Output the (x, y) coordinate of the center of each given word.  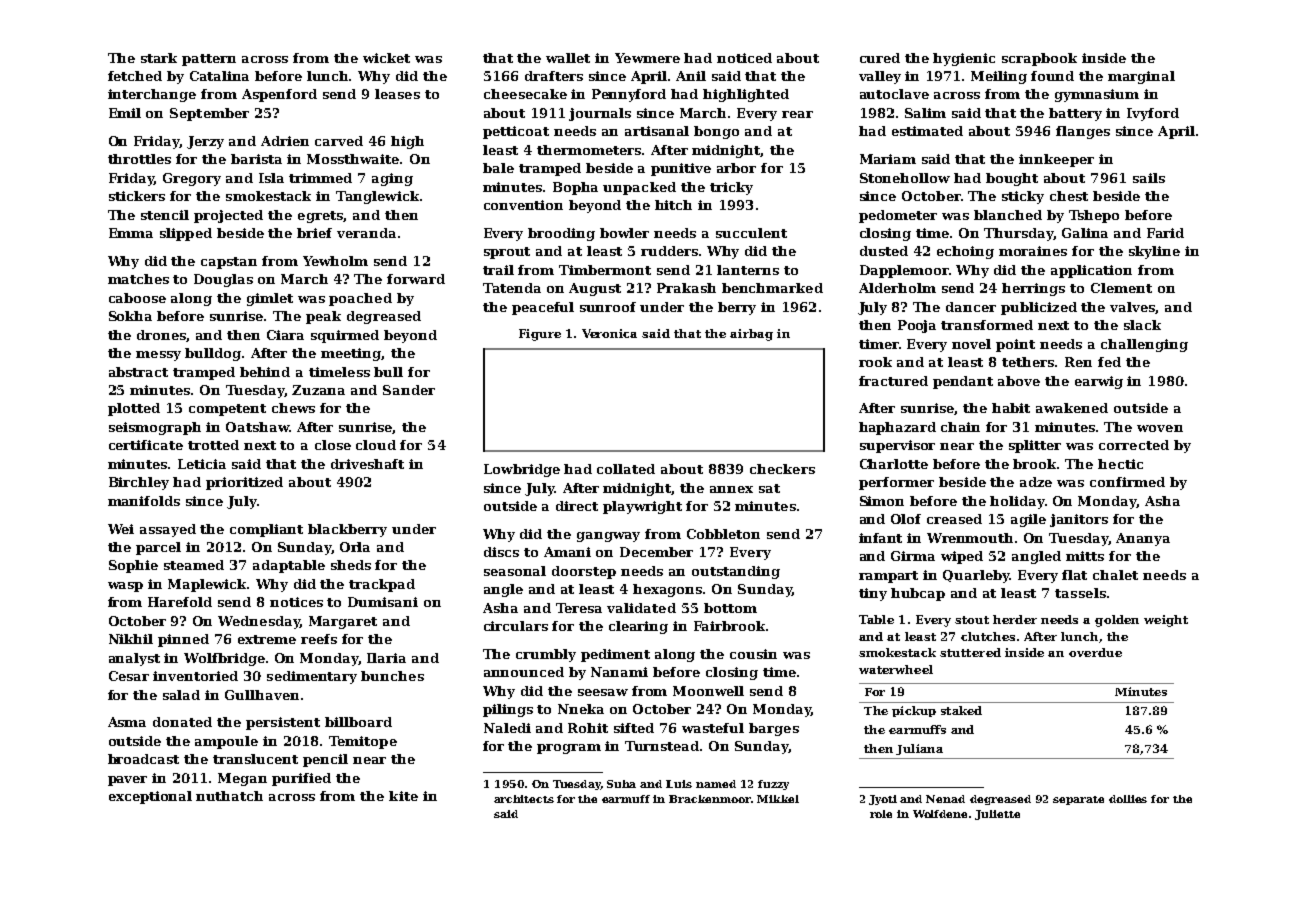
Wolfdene (940, 814)
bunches (392, 676)
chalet (1115, 575)
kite (403, 796)
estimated (927, 131)
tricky (731, 188)
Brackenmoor (710, 799)
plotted (134, 409)
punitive (681, 169)
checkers (782, 469)
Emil (125, 113)
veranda (366, 233)
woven (1160, 428)
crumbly (546, 655)
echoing (965, 252)
